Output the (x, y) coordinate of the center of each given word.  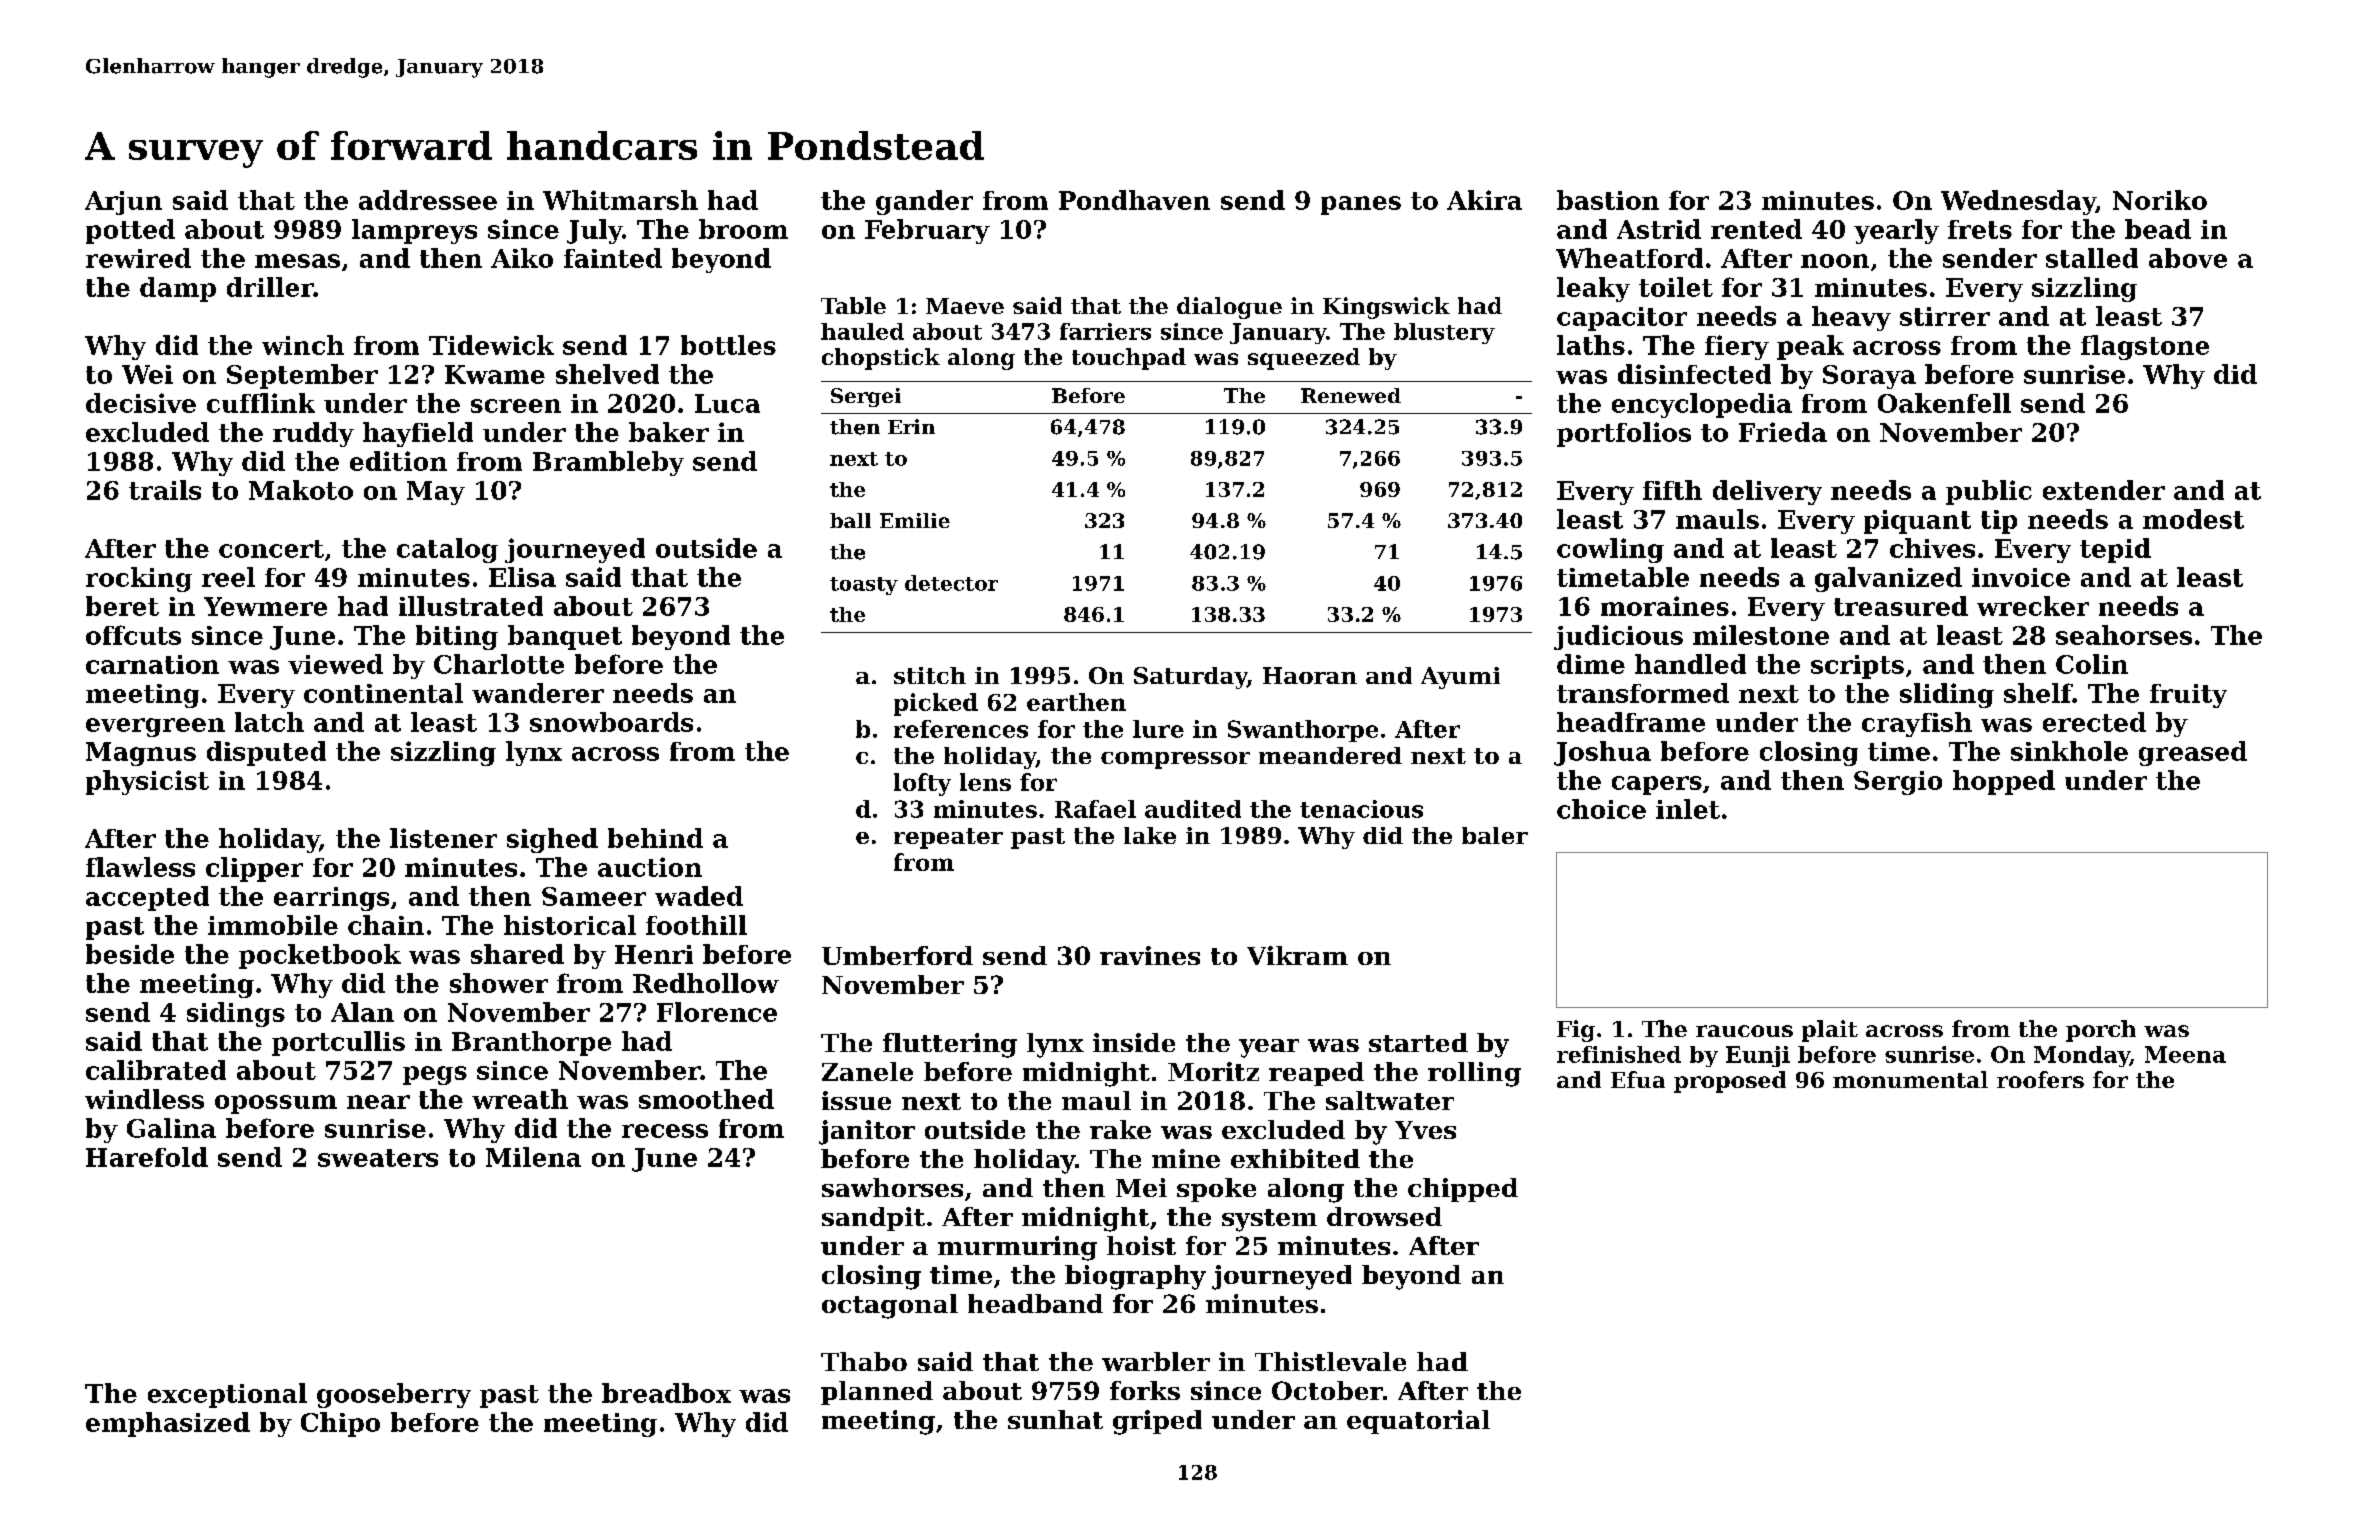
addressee (428, 200)
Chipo (340, 1424)
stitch (930, 675)
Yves (1425, 1130)
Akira (1484, 200)
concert (271, 549)
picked (936, 704)
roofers (2040, 1079)
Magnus (141, 754)
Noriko (2160, 200)
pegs (435, 1075)
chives (1932, 548)
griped (1157, 1422)
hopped (2004, 782)
